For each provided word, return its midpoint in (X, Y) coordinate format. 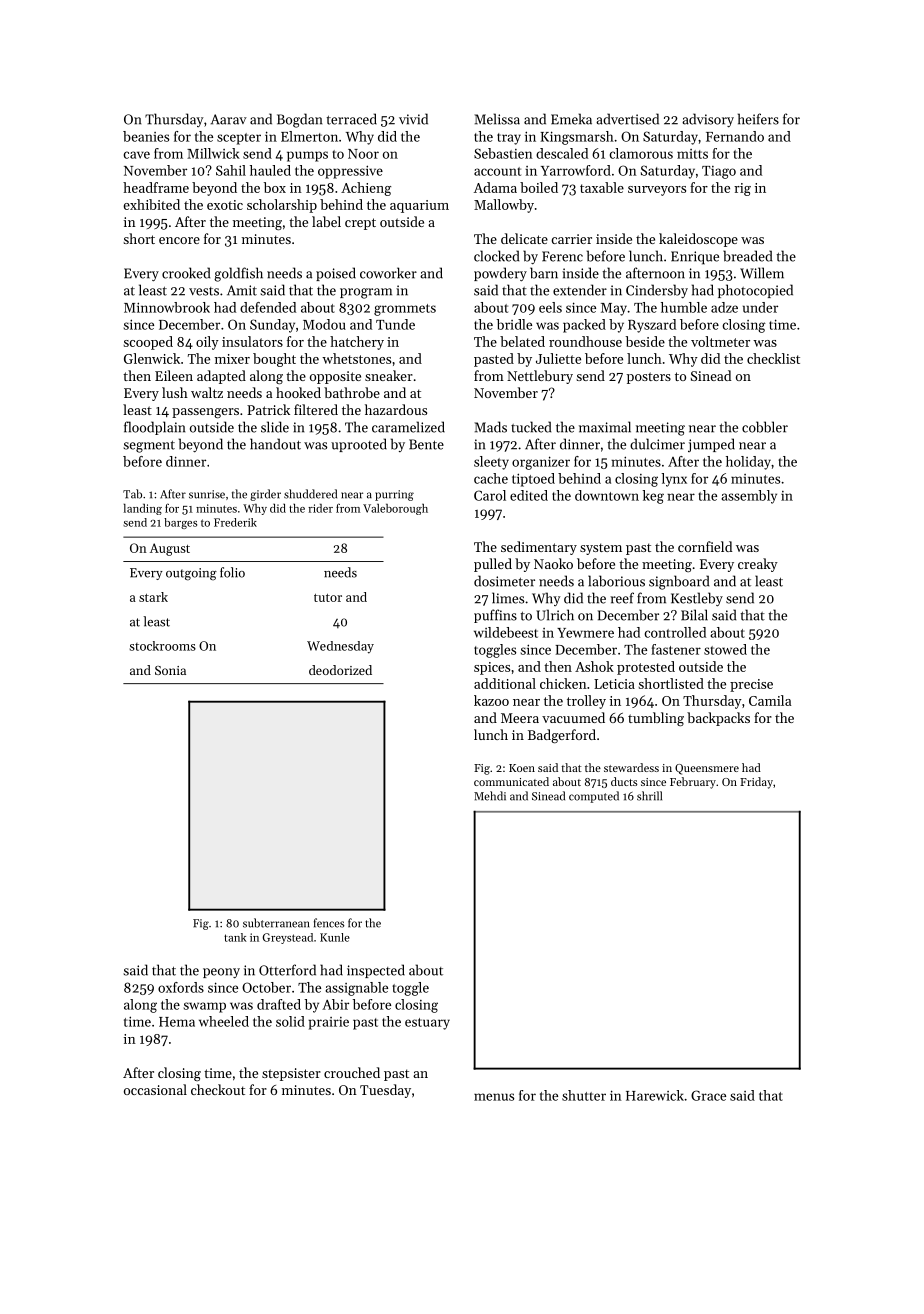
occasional (155, 1089)
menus (494, 1097)
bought (274, 360)
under (760, 307)
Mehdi (490, 796)
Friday (756, 783)
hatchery (357, 343)
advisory (708, 120)
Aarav (229, 119)
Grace (708, 1095)
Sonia (170, 670)
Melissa (497, 119)
